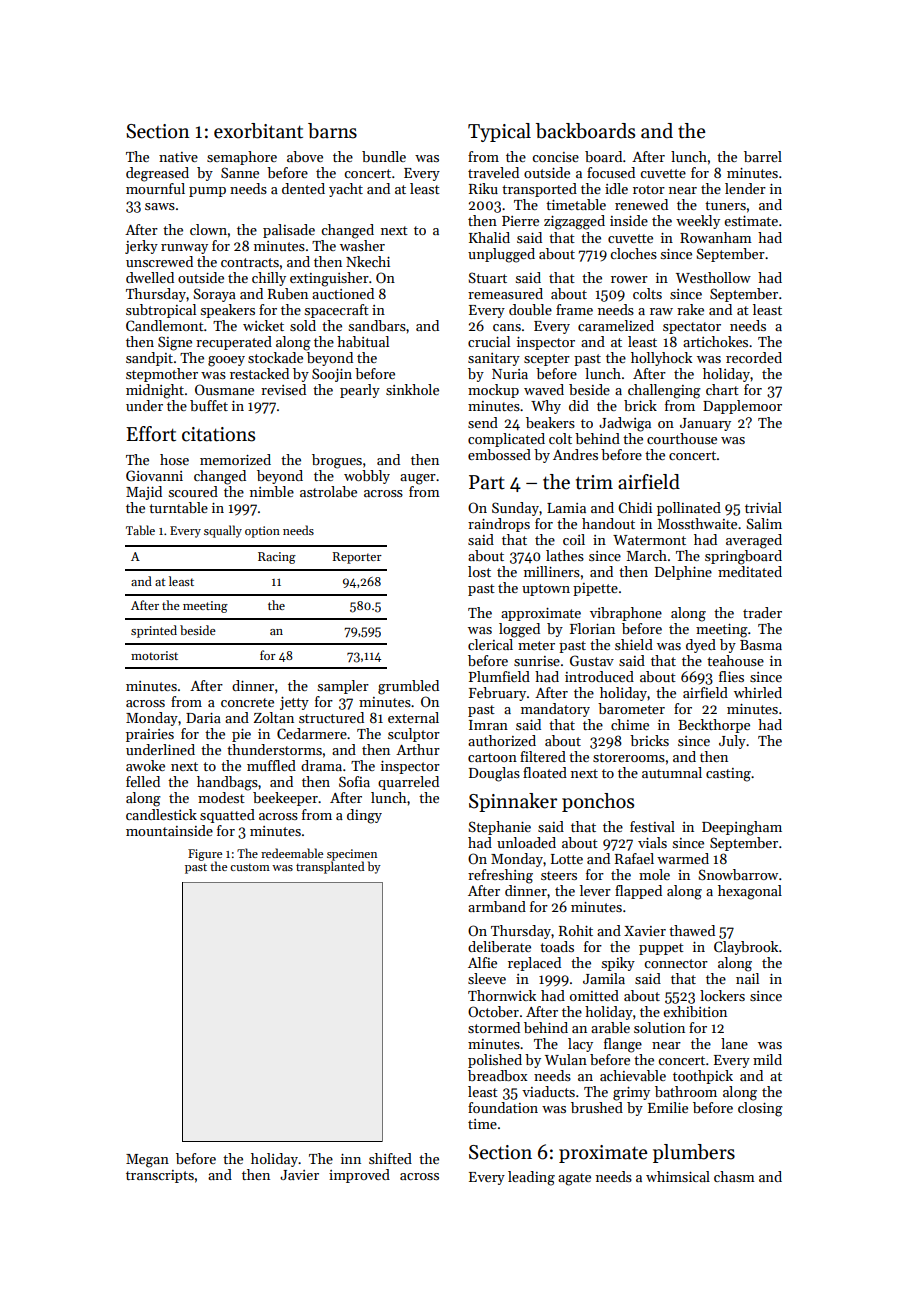 The height and width of the screenshot is (1316, 908). I want to click on wobbly, so click(367, 477).
